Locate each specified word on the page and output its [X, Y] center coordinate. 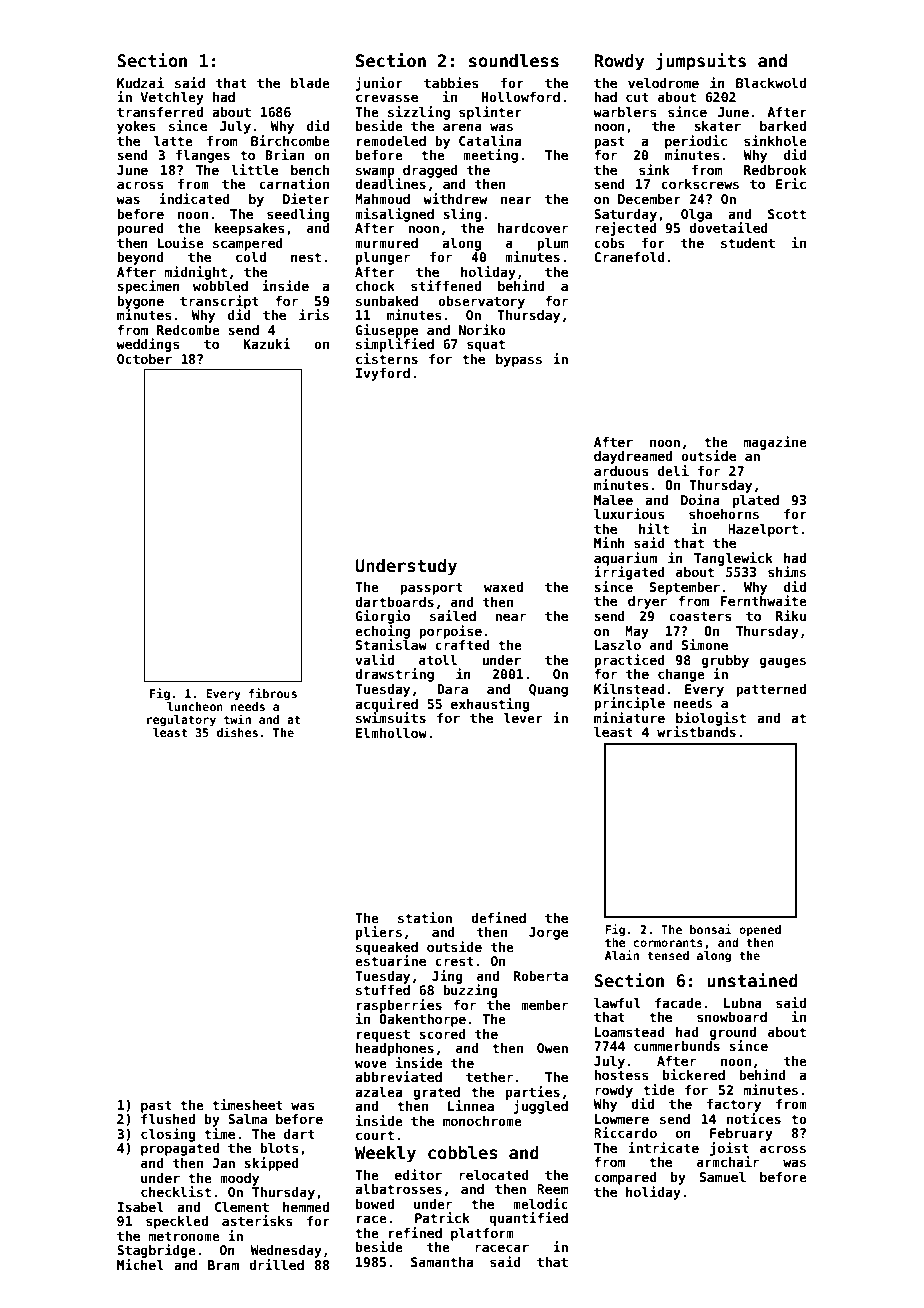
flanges [203, 156]
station [425, 917]
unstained [752, 980]
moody [239, 1179]
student [748, 243]
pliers [379, 933]
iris [314, 314]
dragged [430, 171]
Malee [613, 500]
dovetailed [728, 227]
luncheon [195, 706]
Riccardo [625, 1132]
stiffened [446, 285]
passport [431, 588]
